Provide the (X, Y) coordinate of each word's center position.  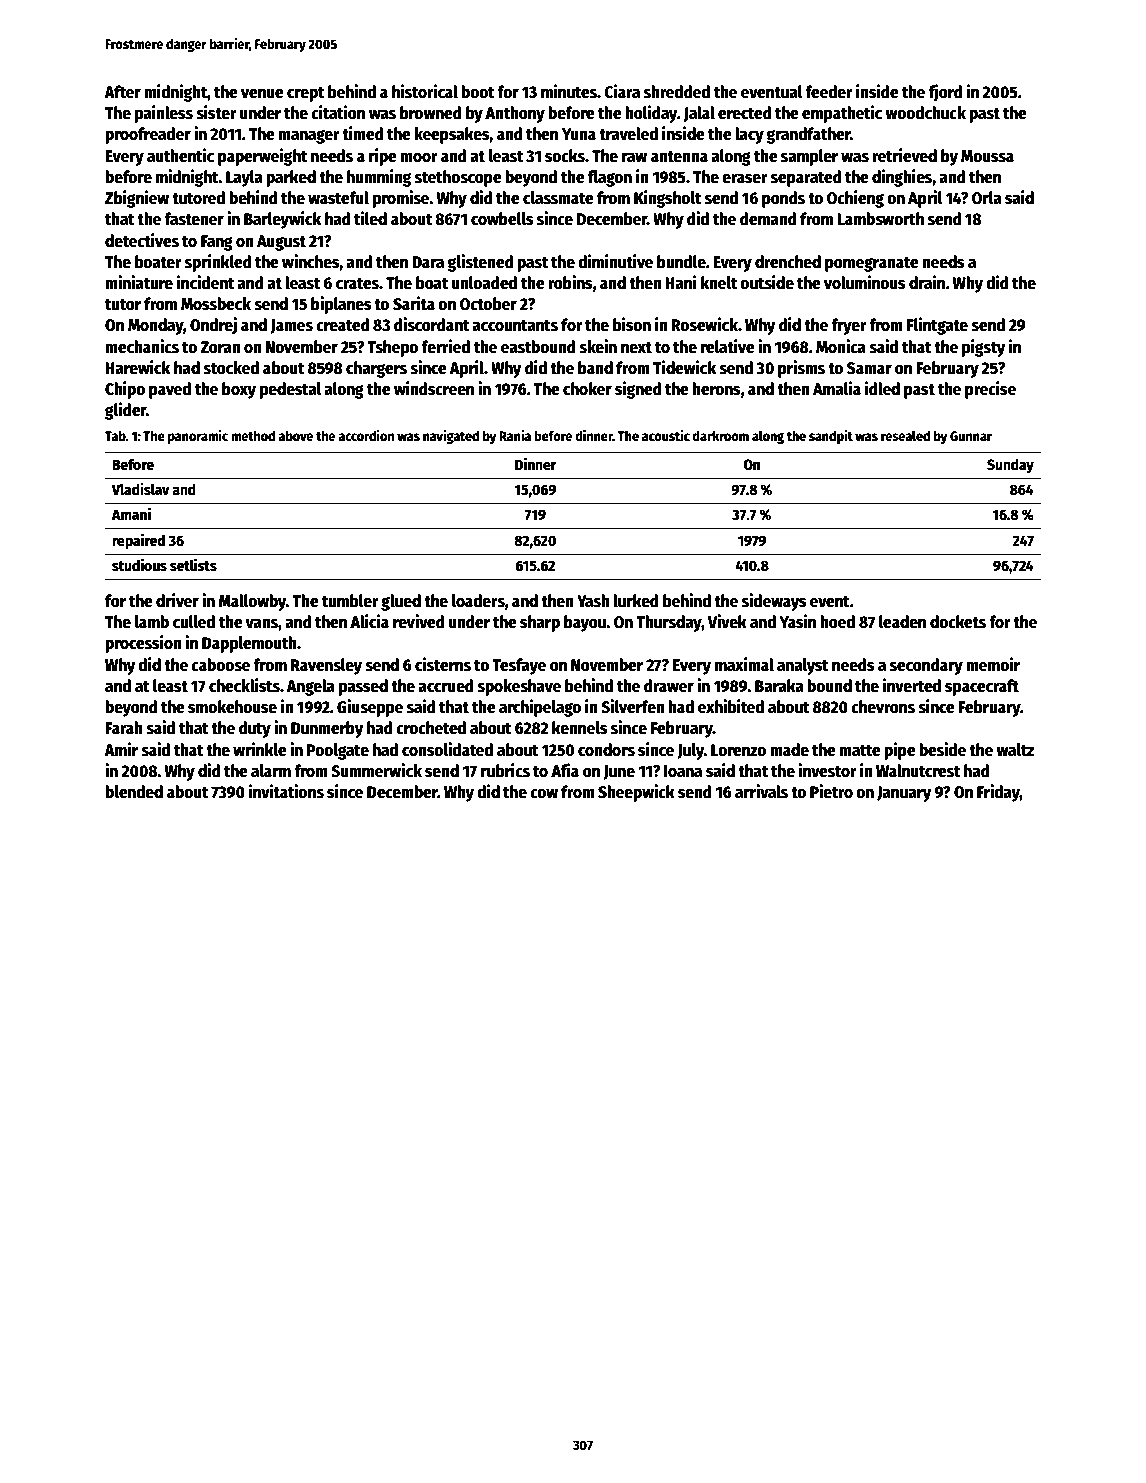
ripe (383, 157)
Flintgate (937, 326)
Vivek (727, 621)
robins (570, 282)
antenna (679, 157)
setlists (193, 564)
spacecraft (982, 687)
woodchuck (925, 113)
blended (134, 792)
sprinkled (218, 263)
